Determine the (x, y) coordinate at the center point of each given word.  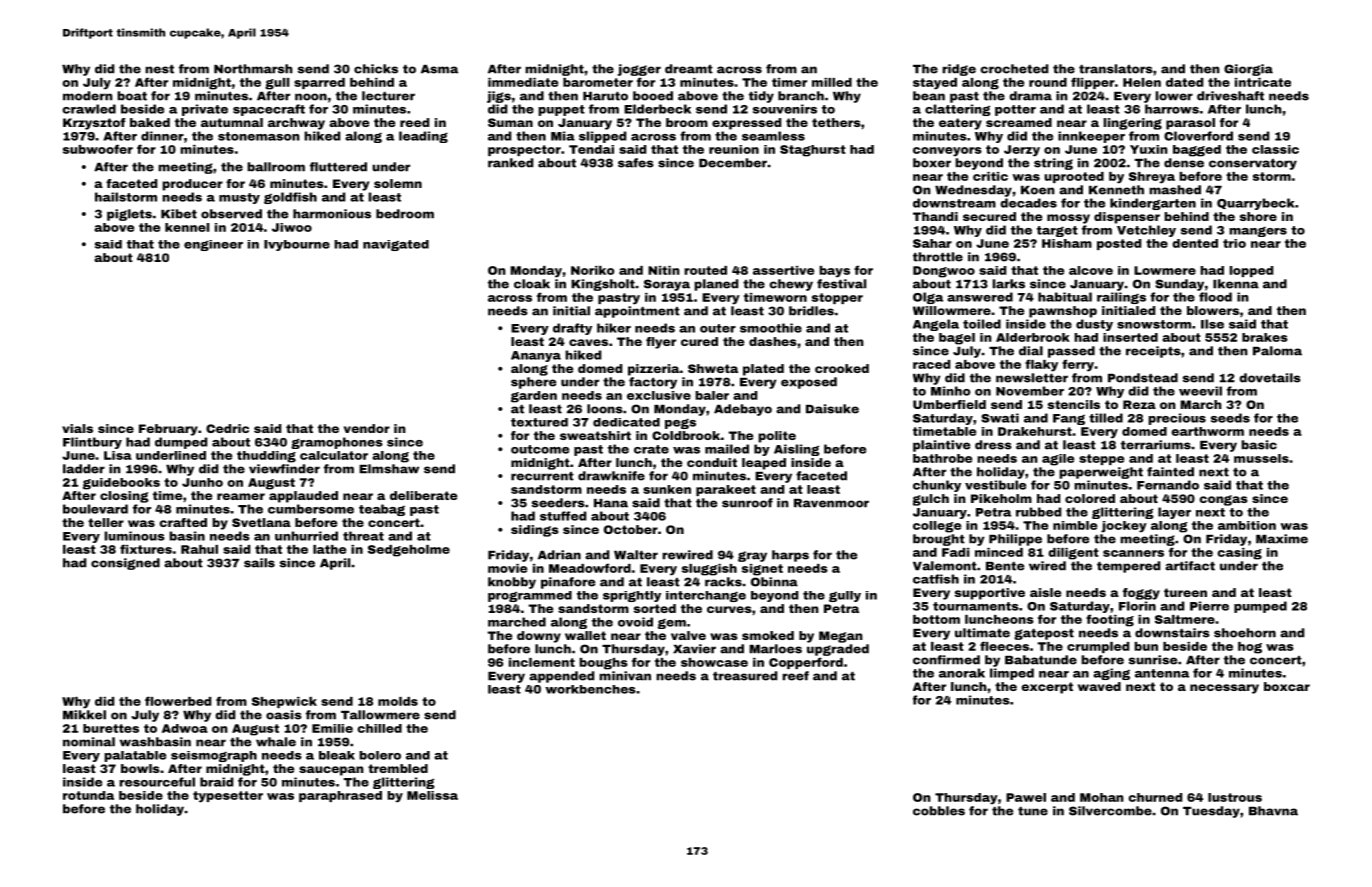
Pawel (1026, 797)
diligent (1073, 554)
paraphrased (340, 796)
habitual (1065, 297)
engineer (213, 245)
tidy (761, 97)
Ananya (536, 356)
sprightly (632, 596)
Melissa (432, 795)
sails (259, 563)
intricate (1263, 82)
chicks (376, 69)
